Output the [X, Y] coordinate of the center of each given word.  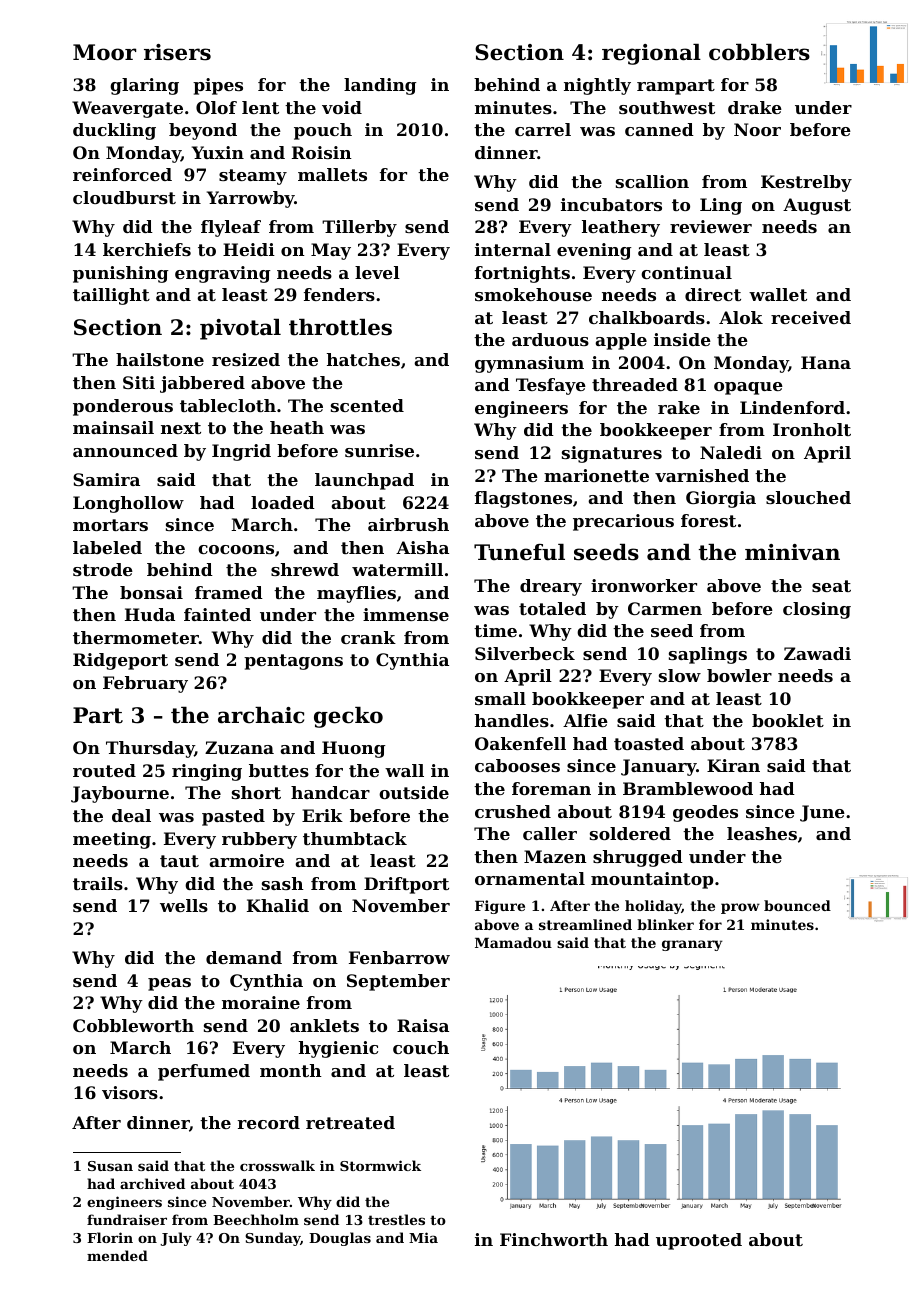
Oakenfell [520, 743]
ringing [207, 772]
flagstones [523, 499]
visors [130, 1092]
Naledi [731, 452]
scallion [652, 181]
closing [817, 610]
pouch [323, 131]
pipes [218, 86]
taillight [111, 296]
